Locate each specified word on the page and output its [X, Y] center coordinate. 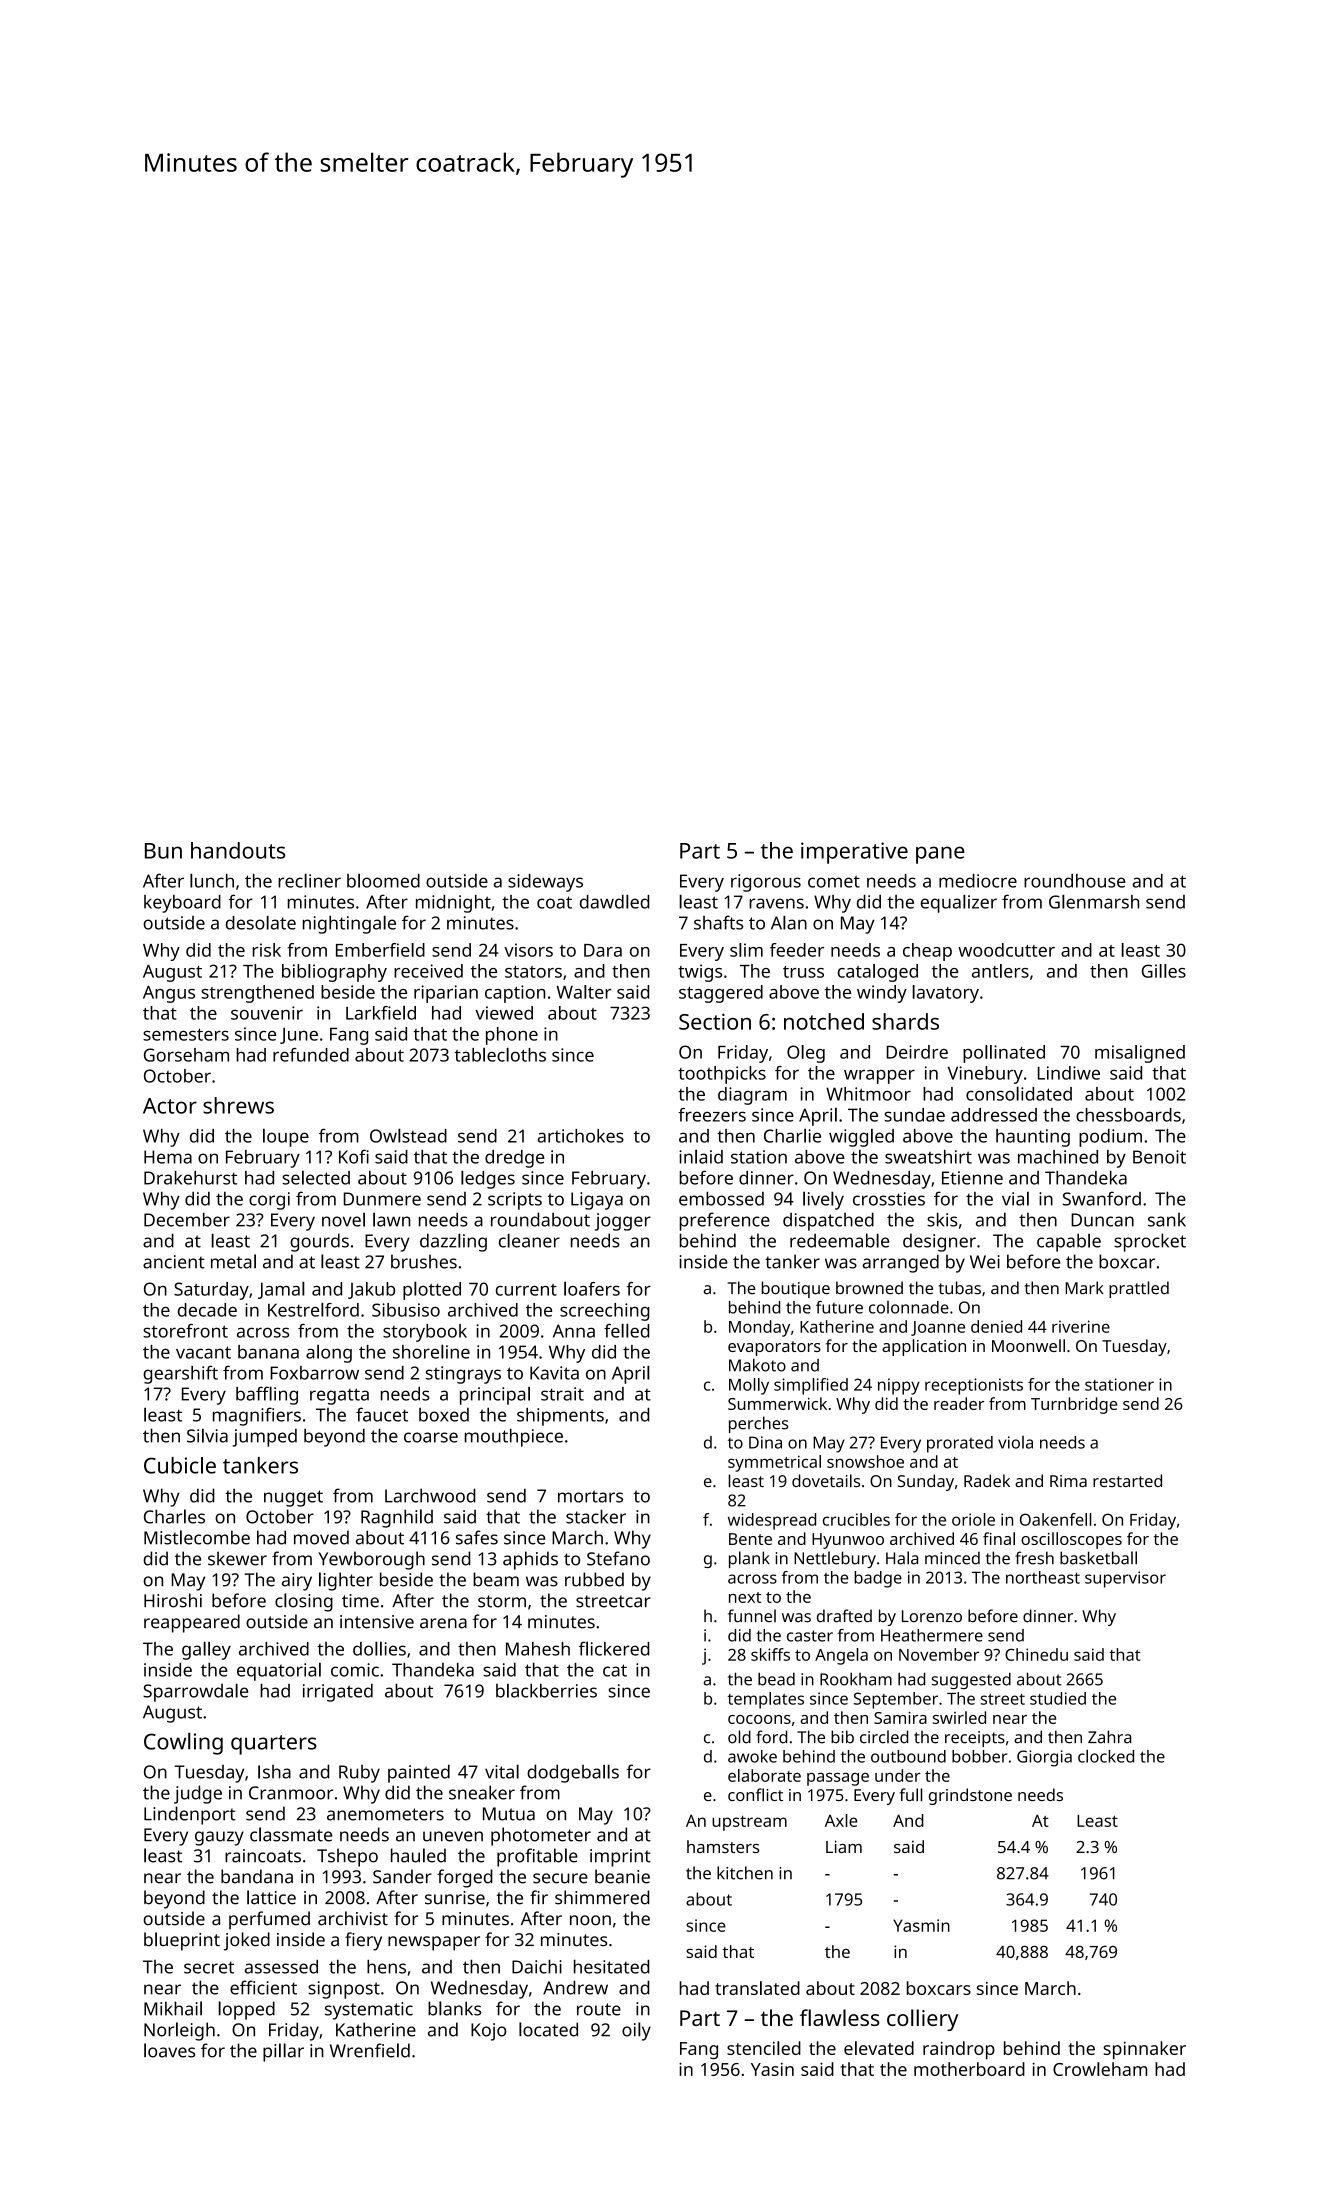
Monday [759, 1328]
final [999, 1538]
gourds [319, 1242]
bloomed [383, 880]
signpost [344, 1990]
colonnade [909, 1307]
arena [443, 1623]
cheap [927, 952]
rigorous [766, 883]
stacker [596, 1516]
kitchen [745, 1873]
